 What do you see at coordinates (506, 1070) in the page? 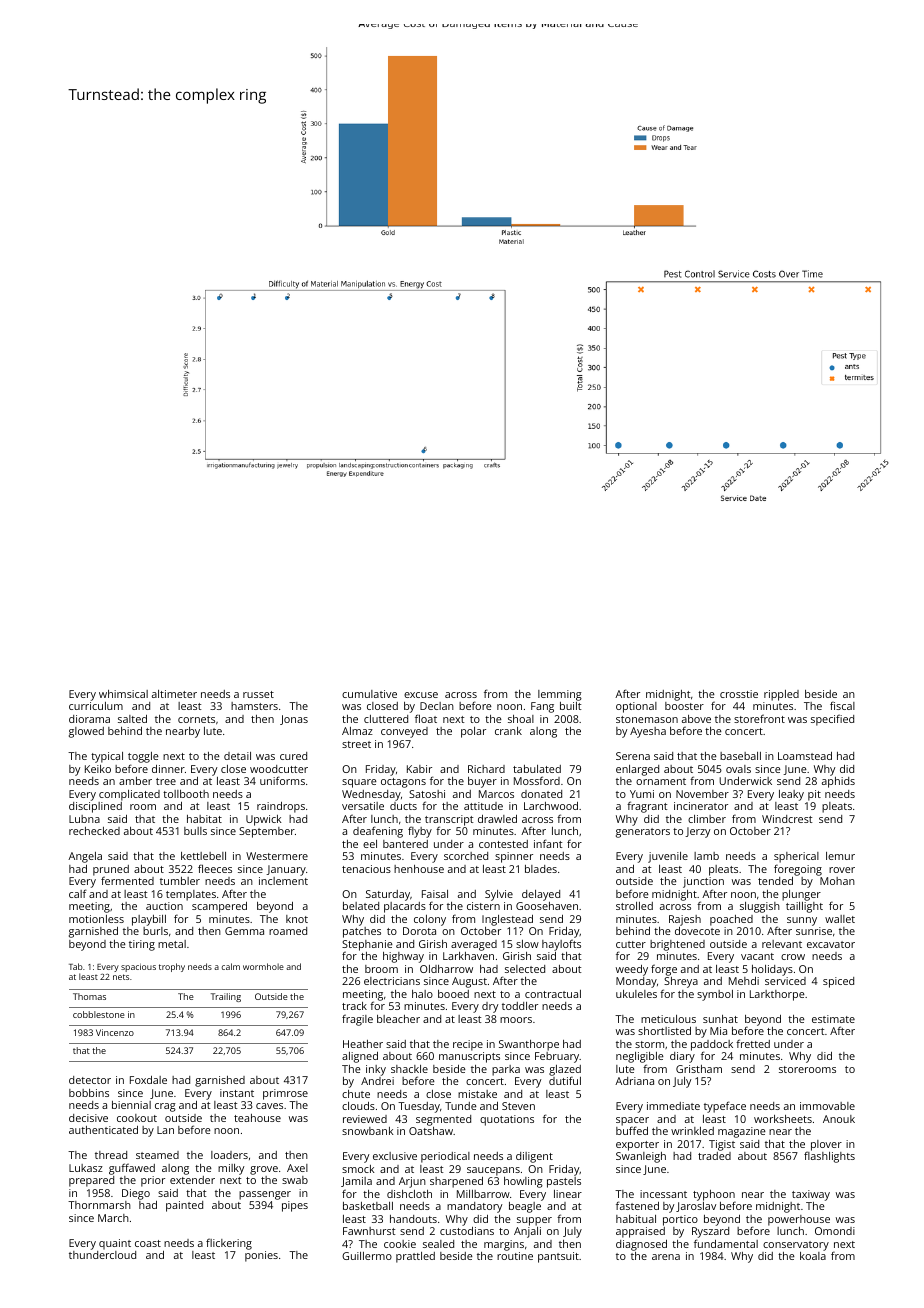
I see `parka` at bounding box center [506, 1070].
